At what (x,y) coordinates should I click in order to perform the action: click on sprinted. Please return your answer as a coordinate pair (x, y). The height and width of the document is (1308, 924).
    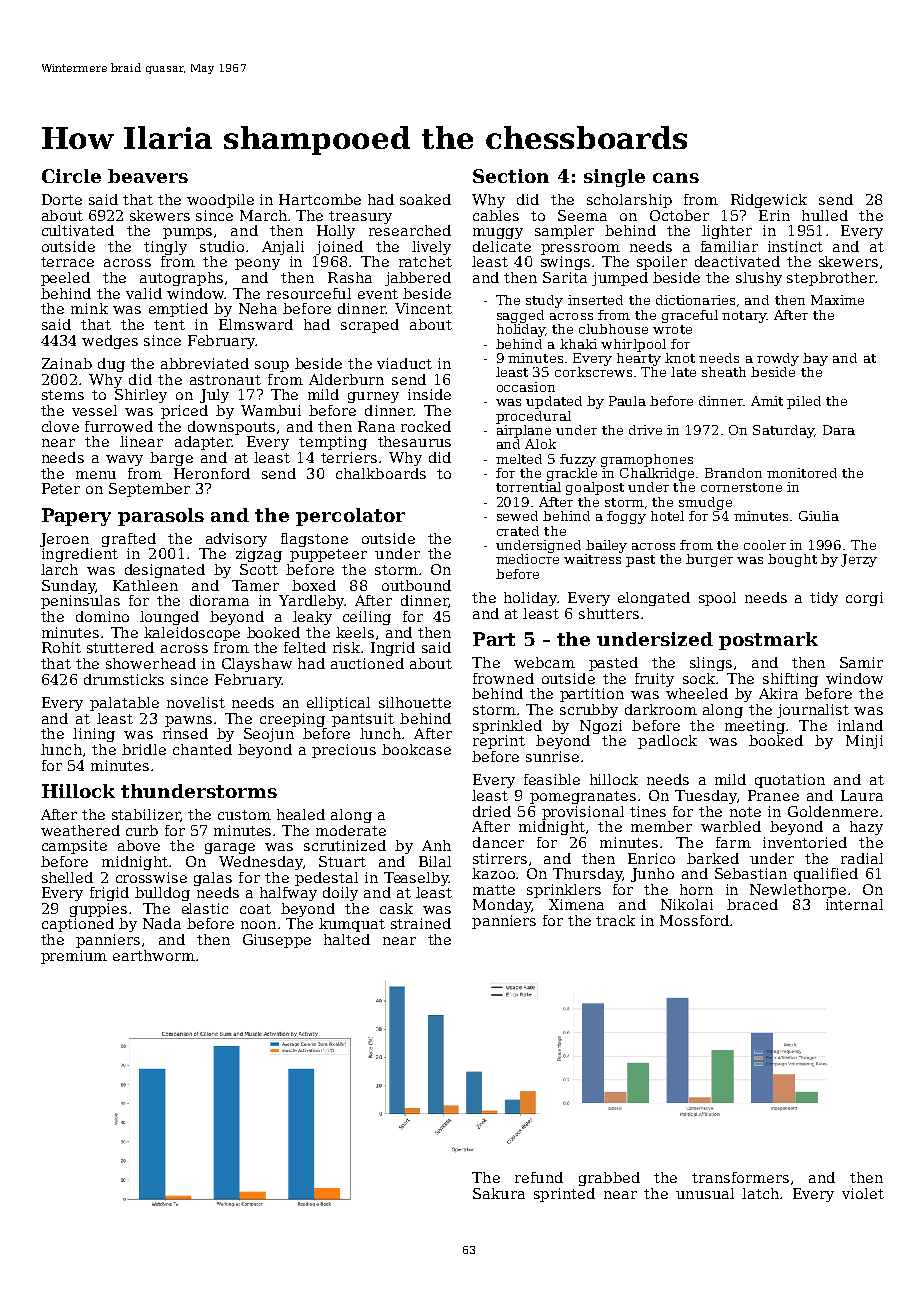
    Looking at the image, I should click on (564, 1195).
